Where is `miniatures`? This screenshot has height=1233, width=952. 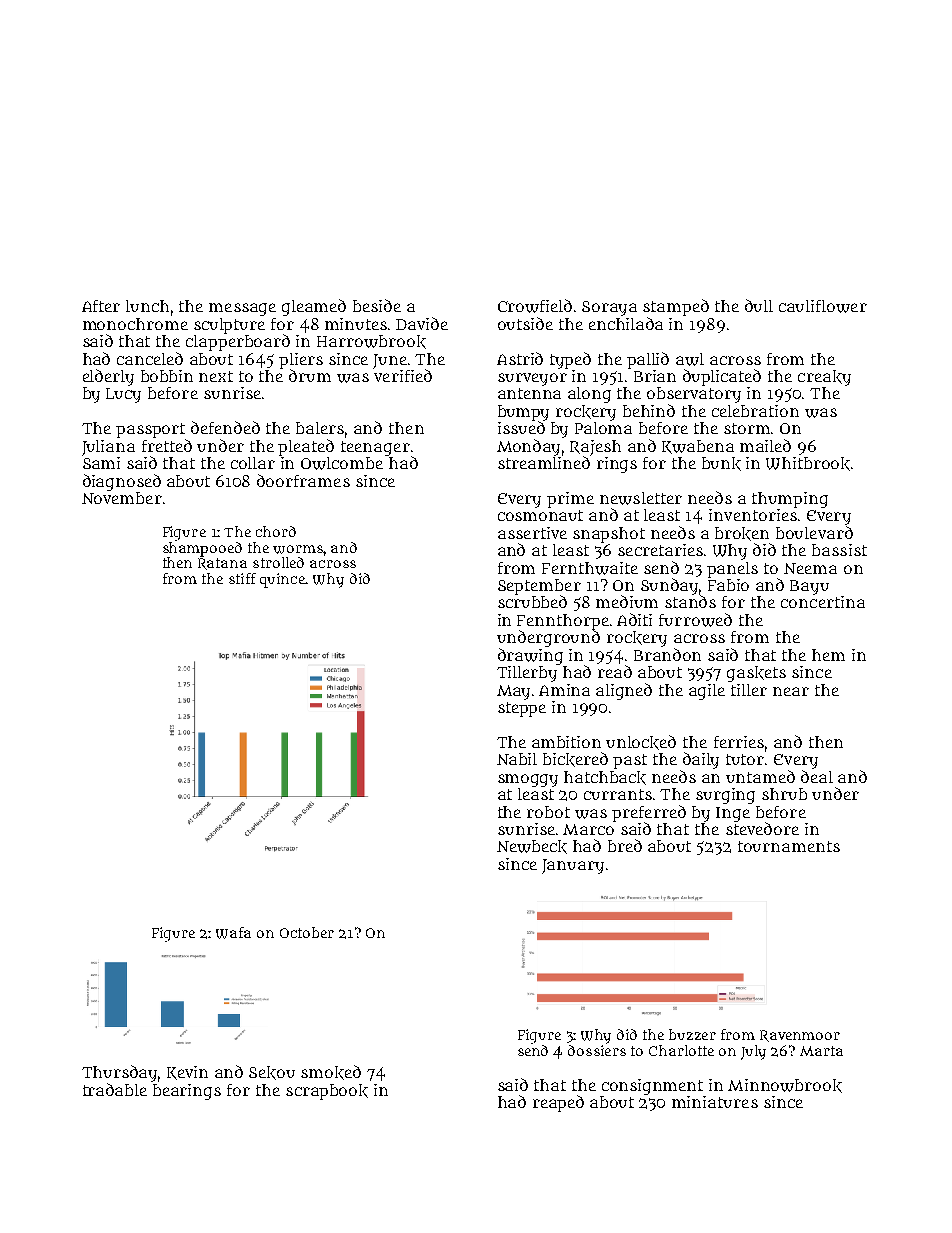 miniatures is located at coordinates (715, 1102).
